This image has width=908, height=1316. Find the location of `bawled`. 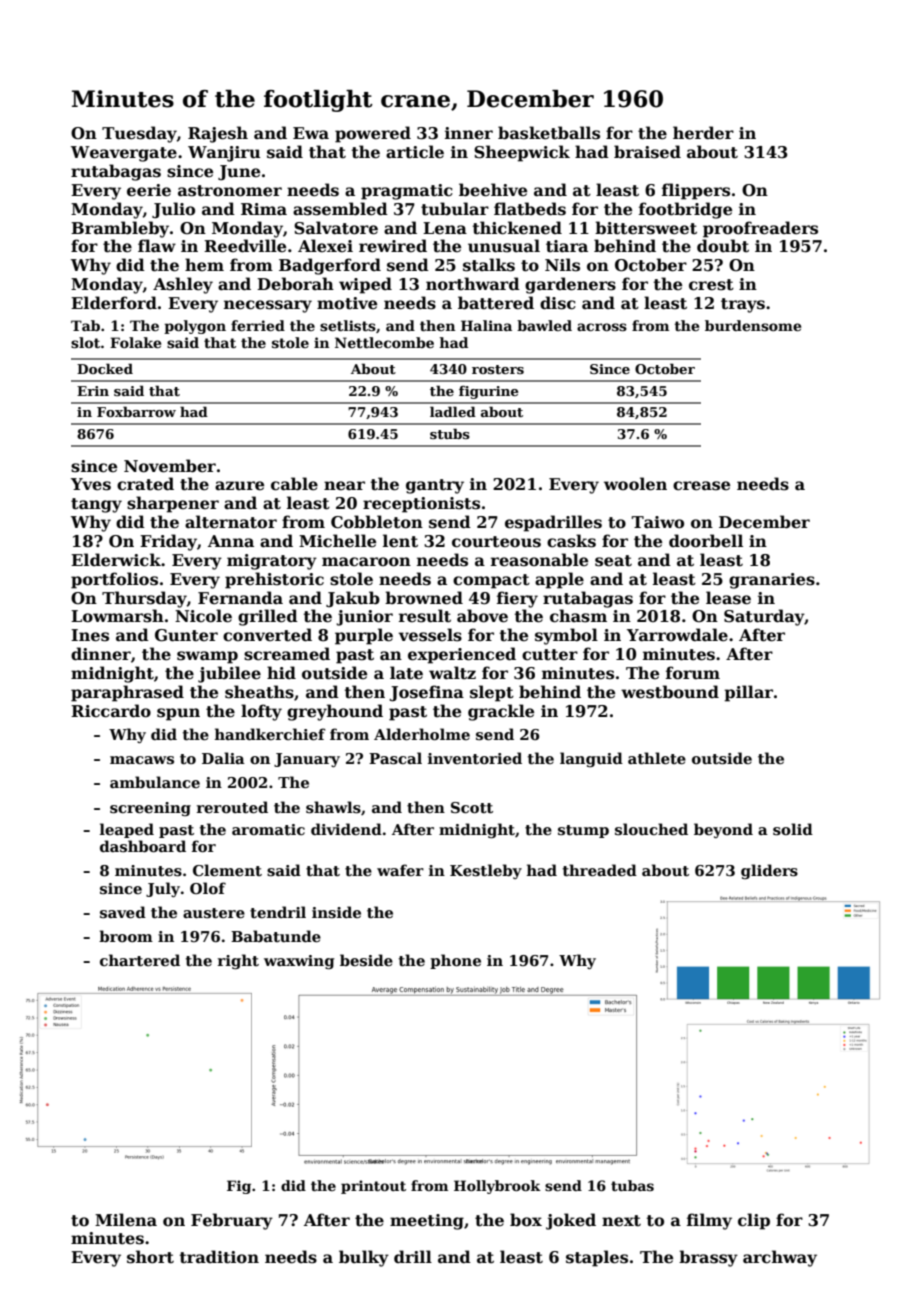

bawled is located at coordinates (544, 325).
